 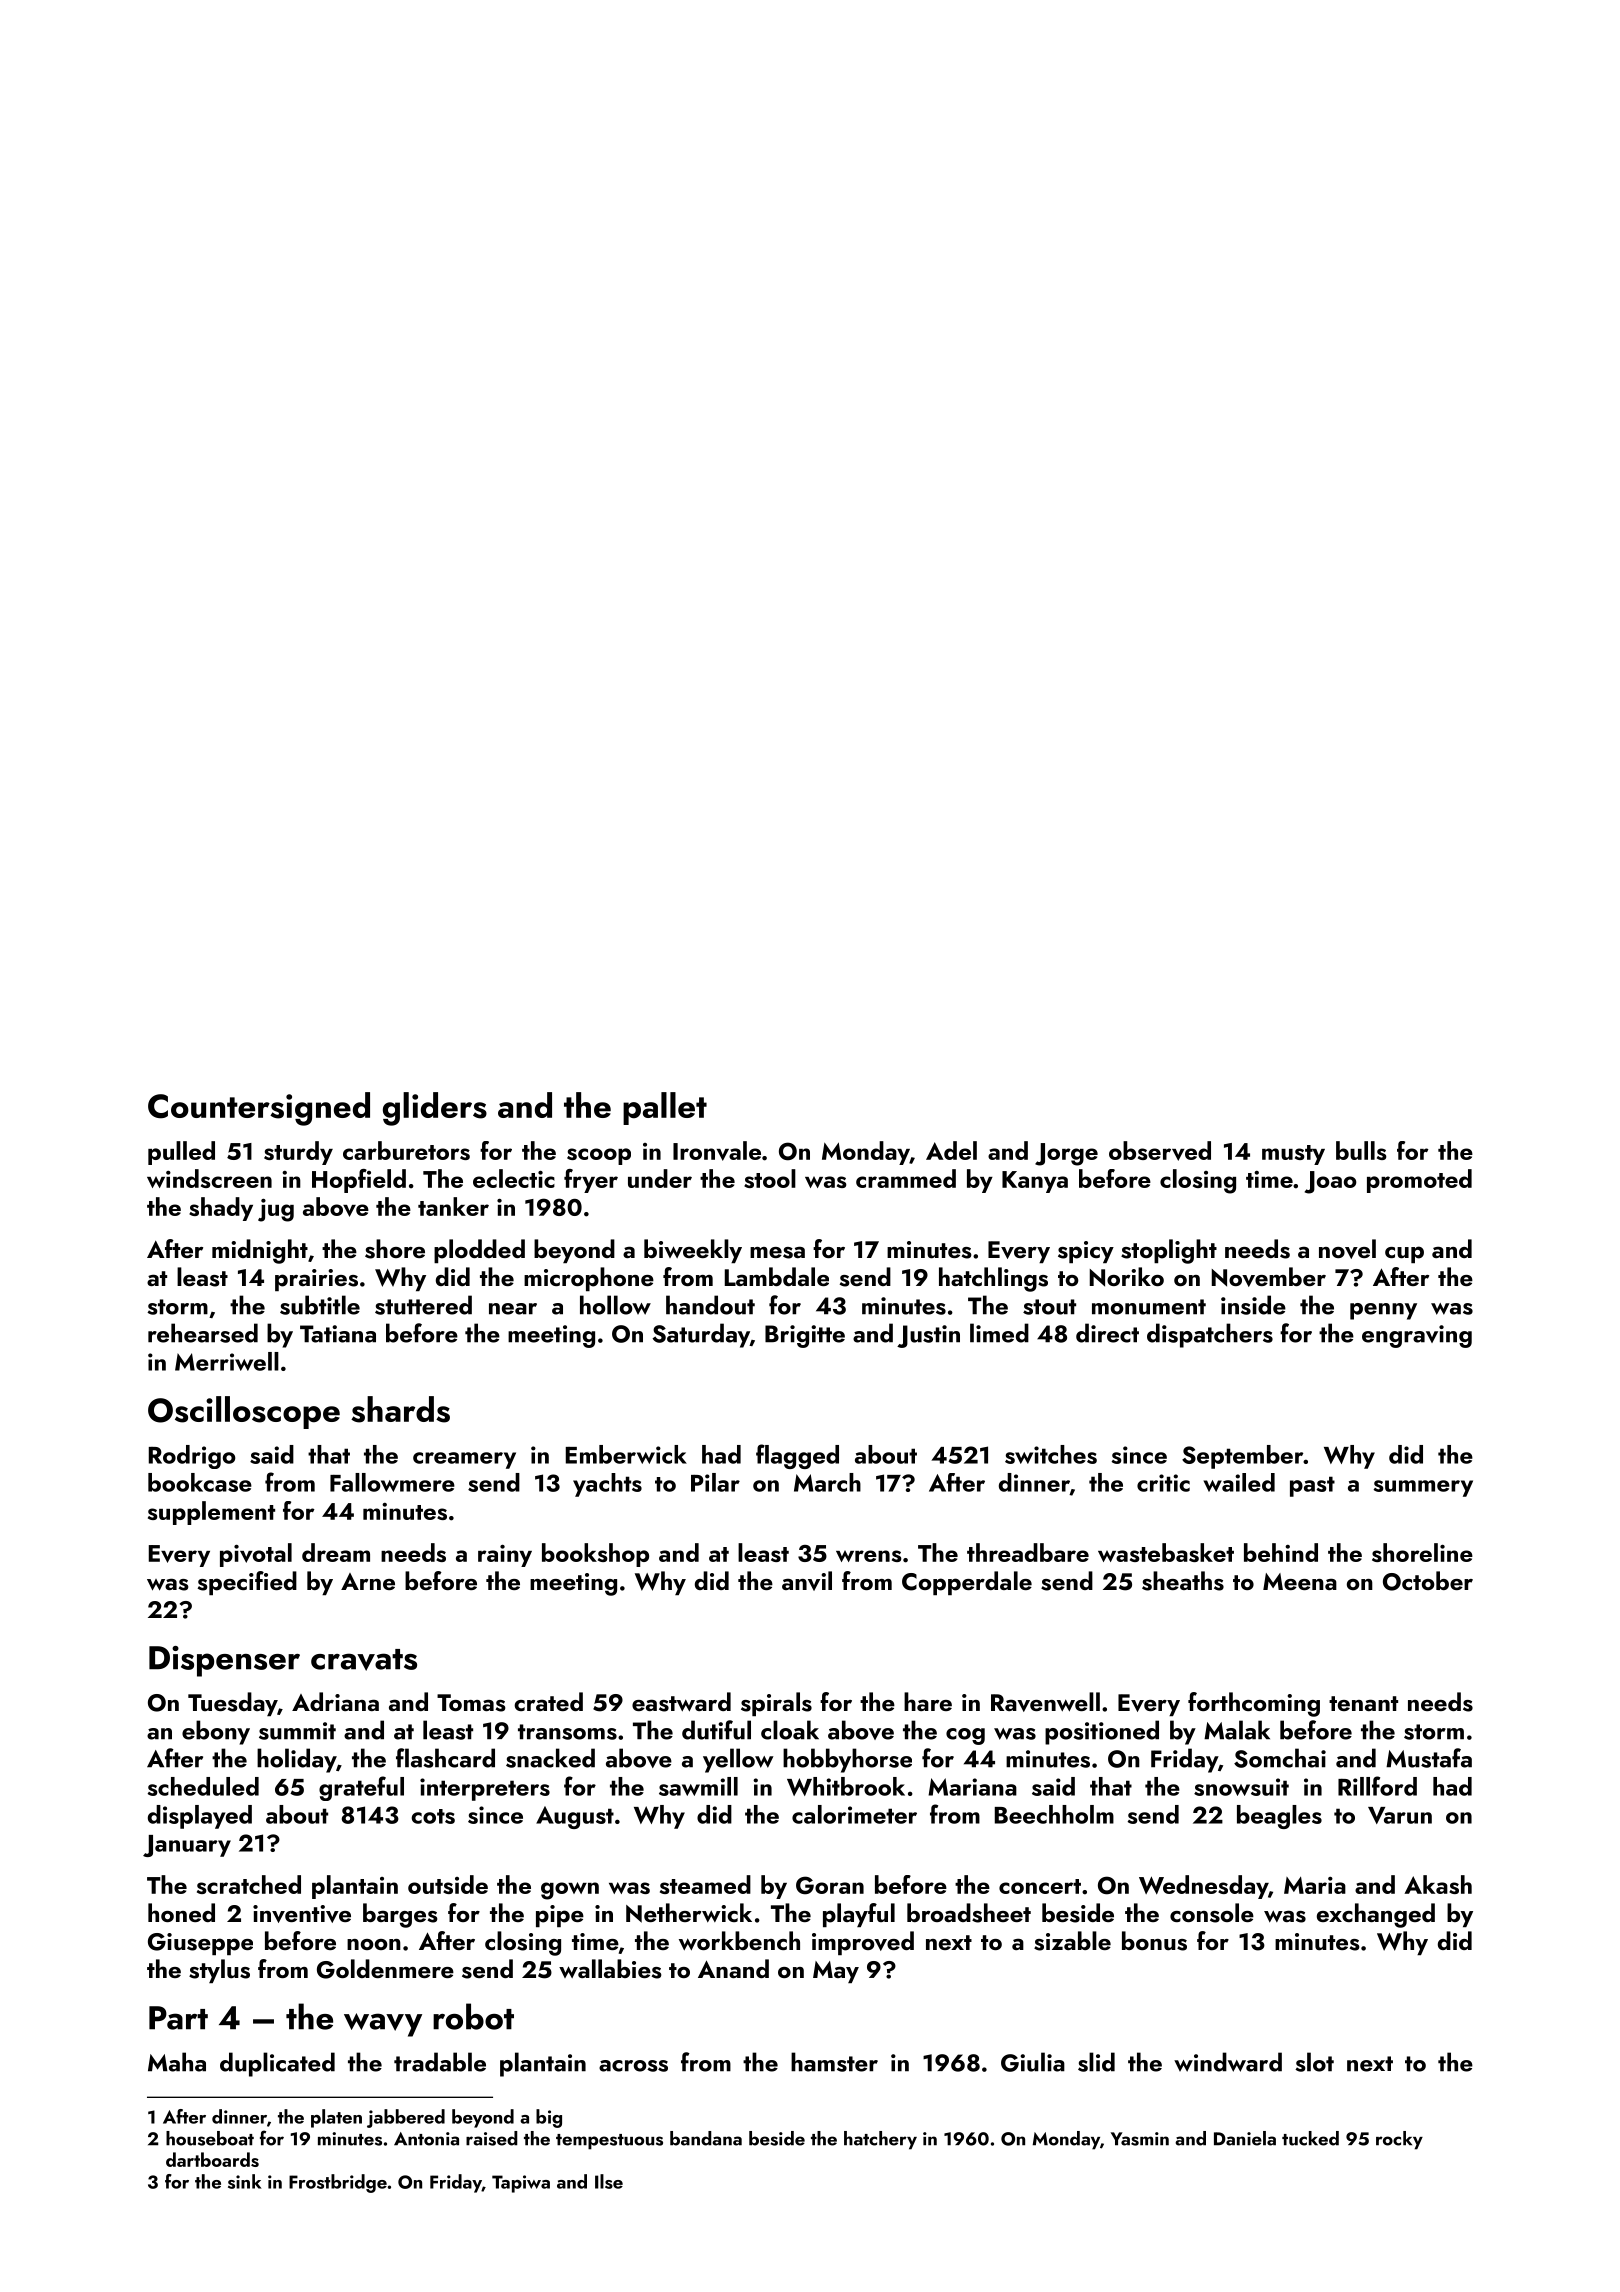 I want to click on Copperdale, so click(x=967, y=1583).
